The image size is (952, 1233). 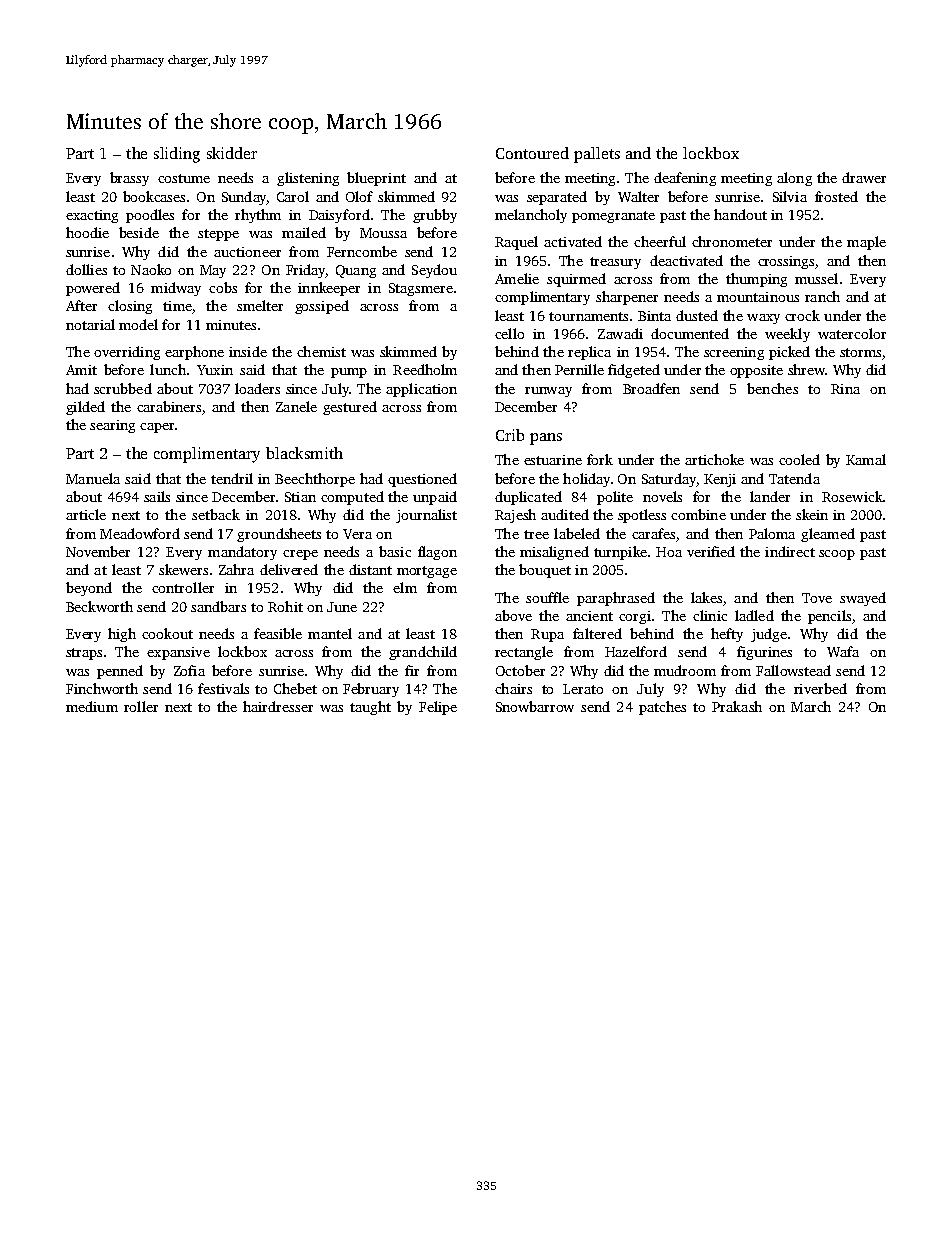 I want to click on bouquet, so click(x=545, y=571).
